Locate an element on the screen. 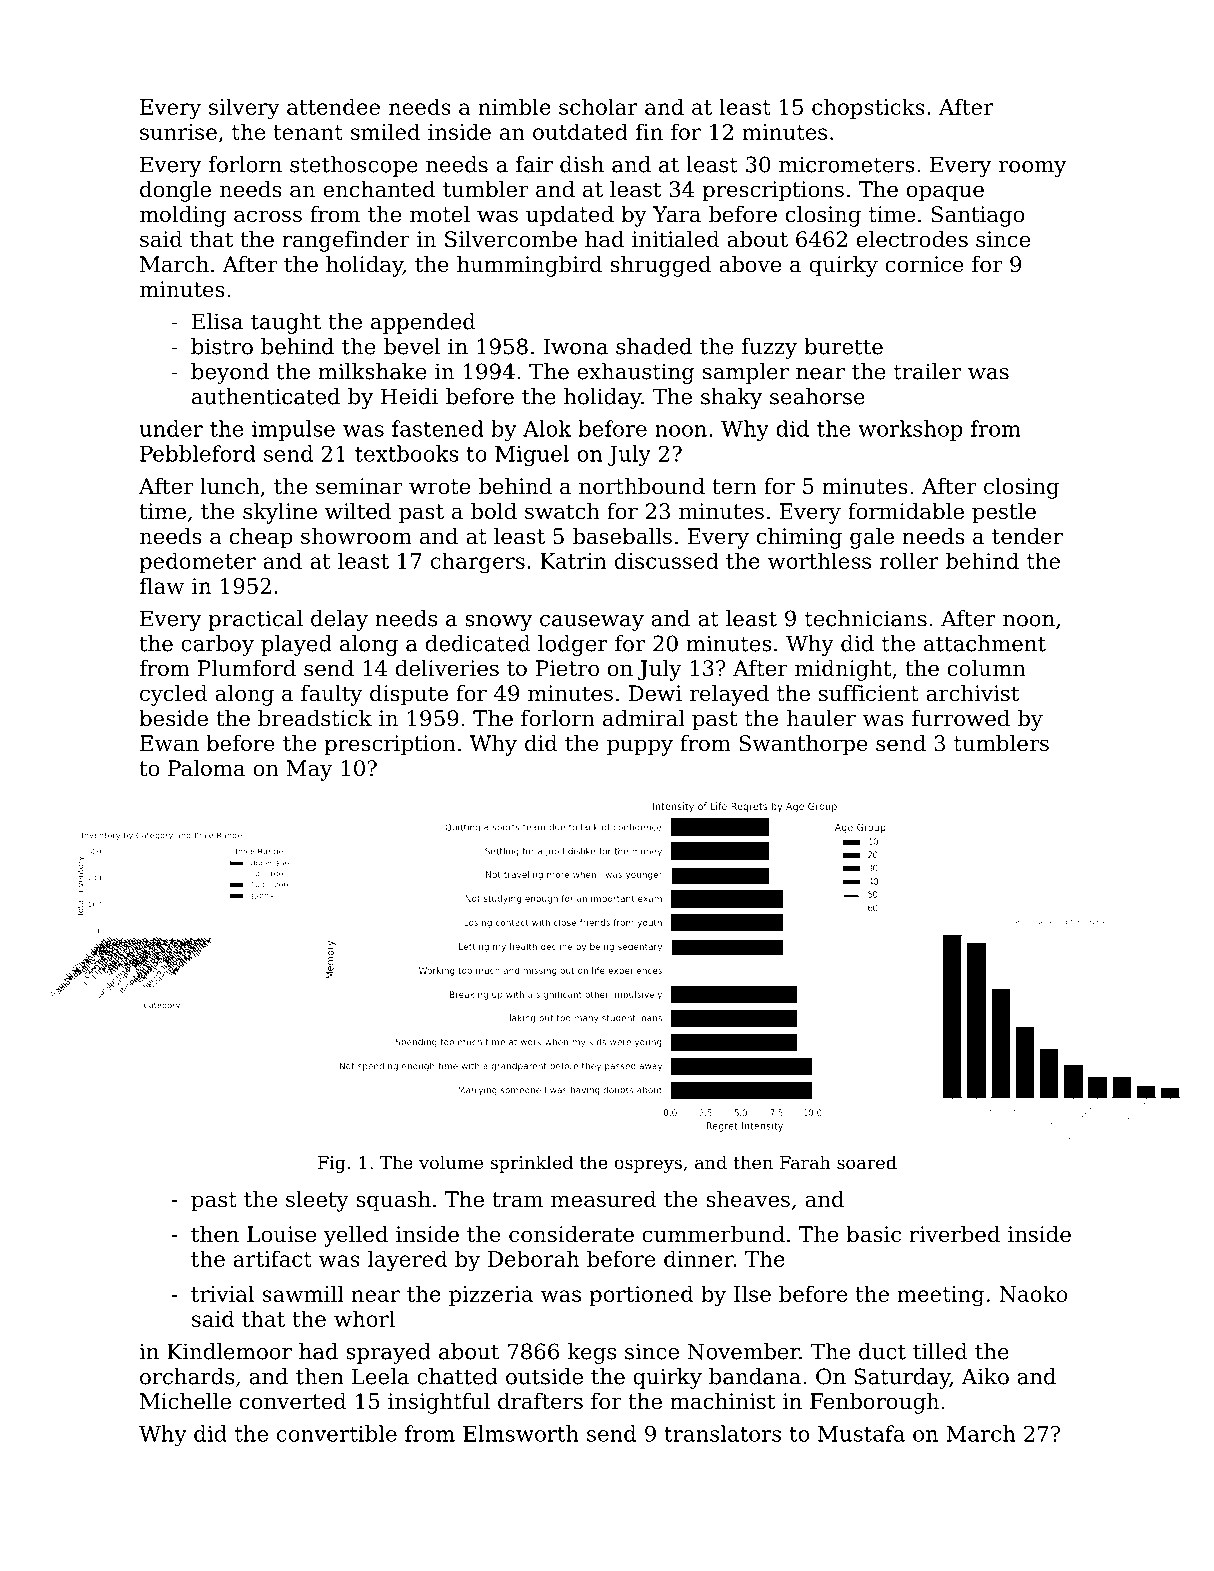 This screenshot has width=1214, height=1571. Iwona is located at coordinates (576, 346).
